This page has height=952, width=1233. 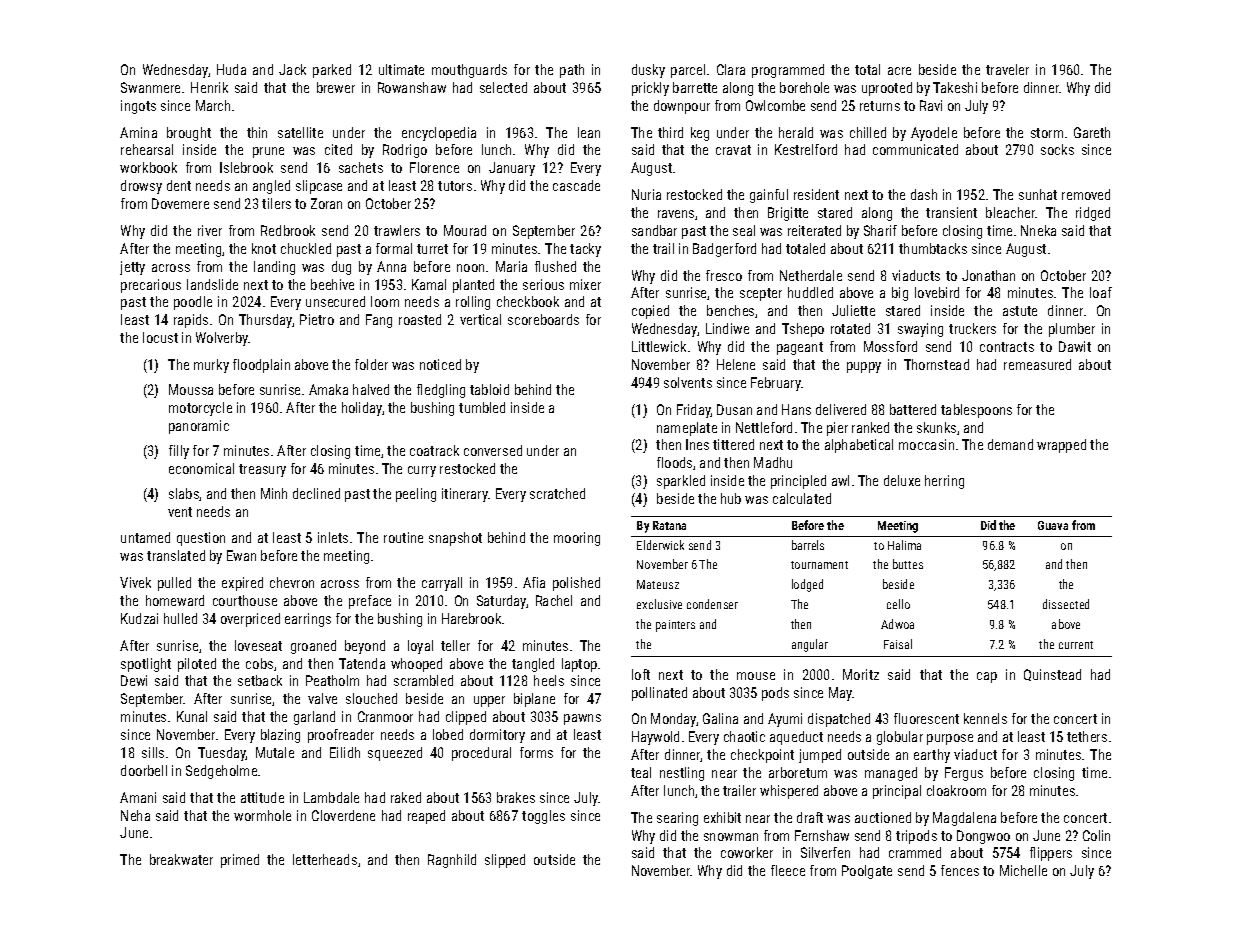 What do you see at coordinates (452, 861) in the page?
I see `Ragnhild` at bounding box center [452, 861].
